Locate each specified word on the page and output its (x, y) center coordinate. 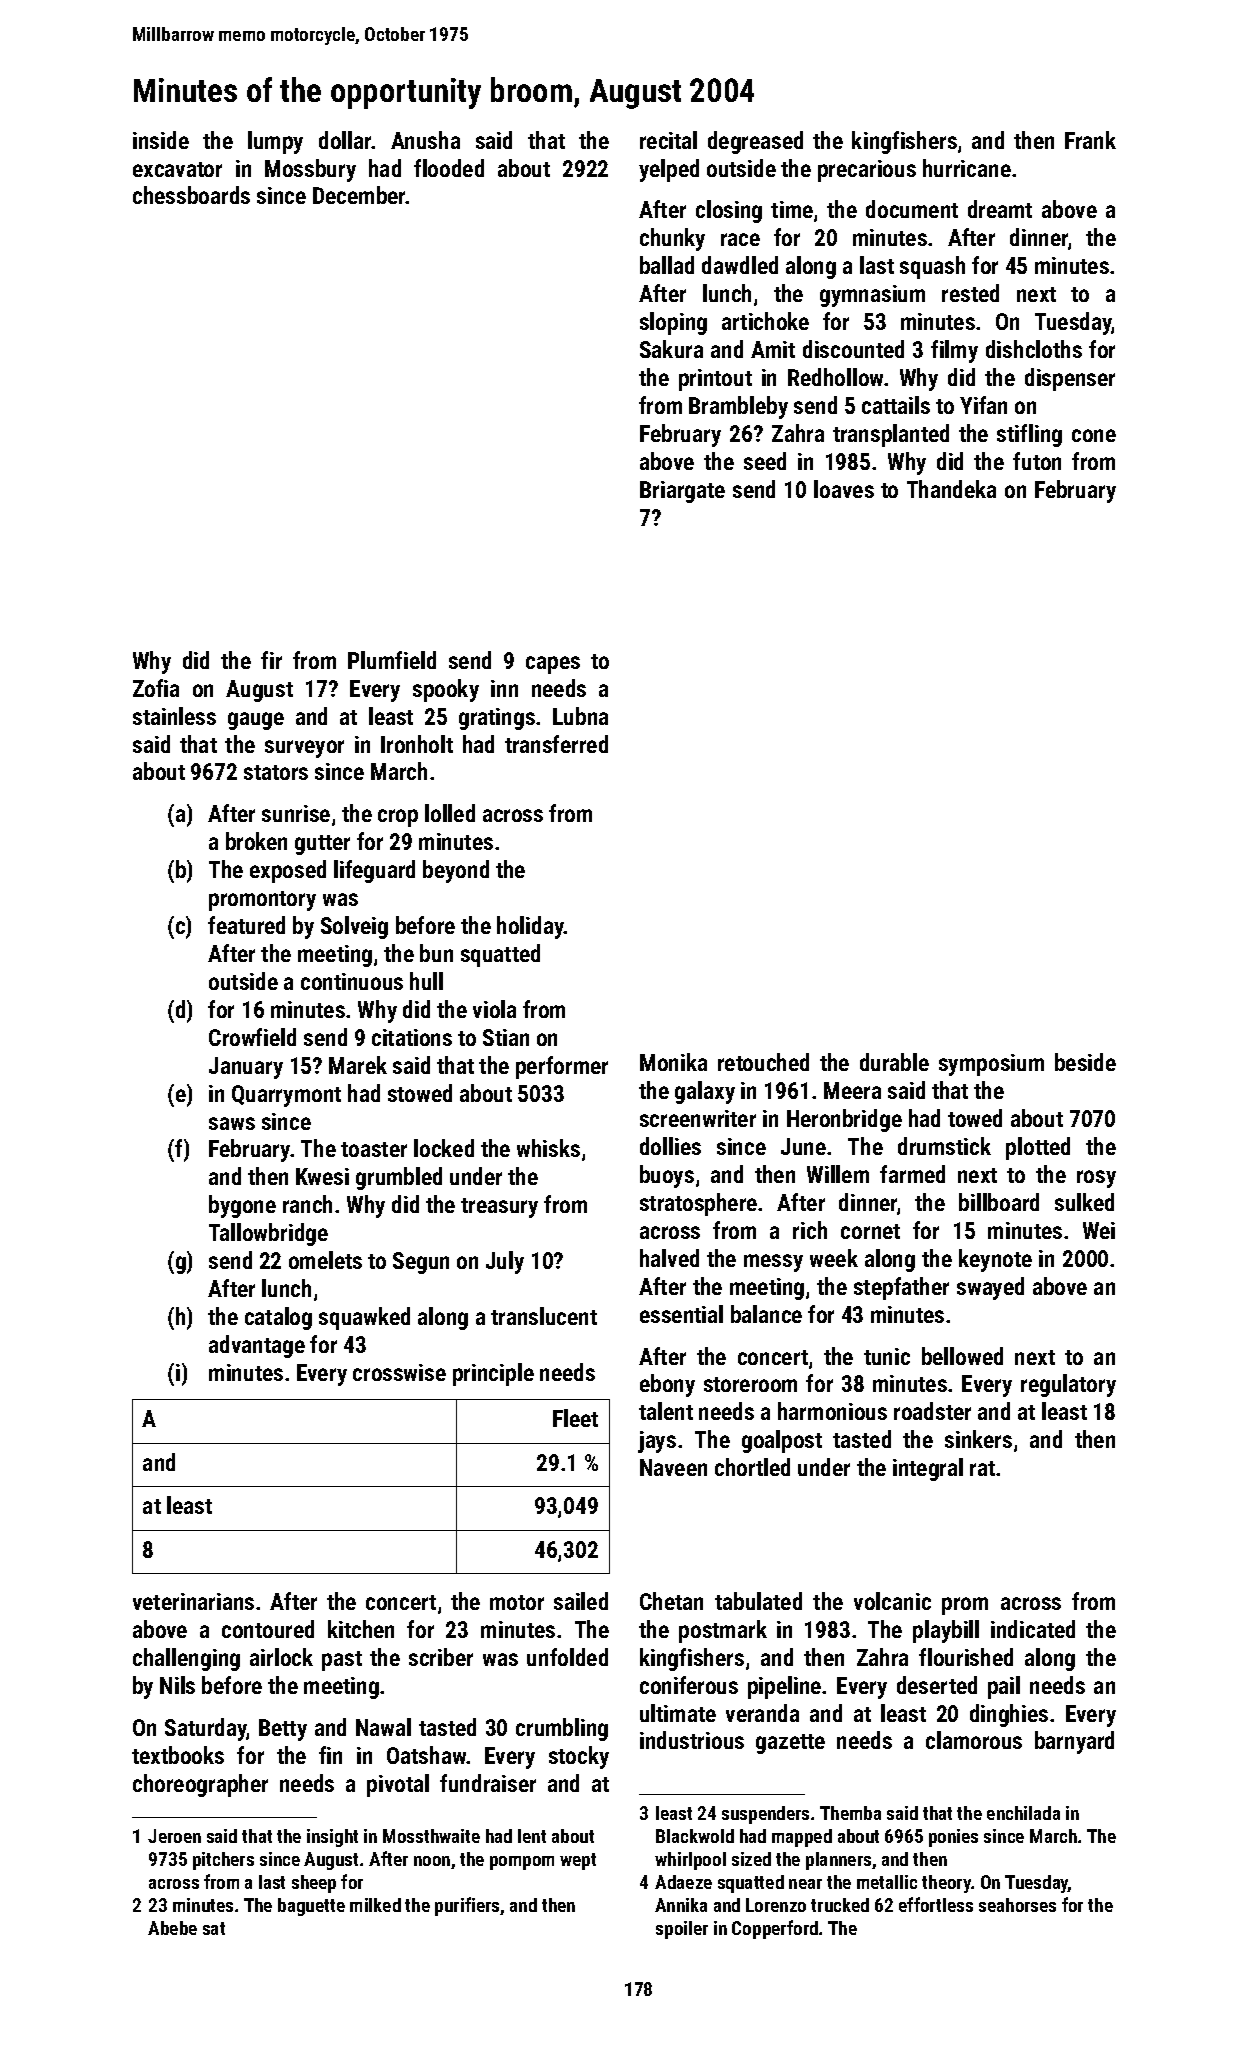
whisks (548, 1148)
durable (894, 1062)
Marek (358, 1065)
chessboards (191, 195)
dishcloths (1034, 349)
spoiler (682, 1930)
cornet (870, 1231)
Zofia (156, 688)
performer (562, 1067)
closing (729, 211)
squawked (364, 1318)
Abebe (172, 1928)
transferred (556, 744)
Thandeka (951, 489)
